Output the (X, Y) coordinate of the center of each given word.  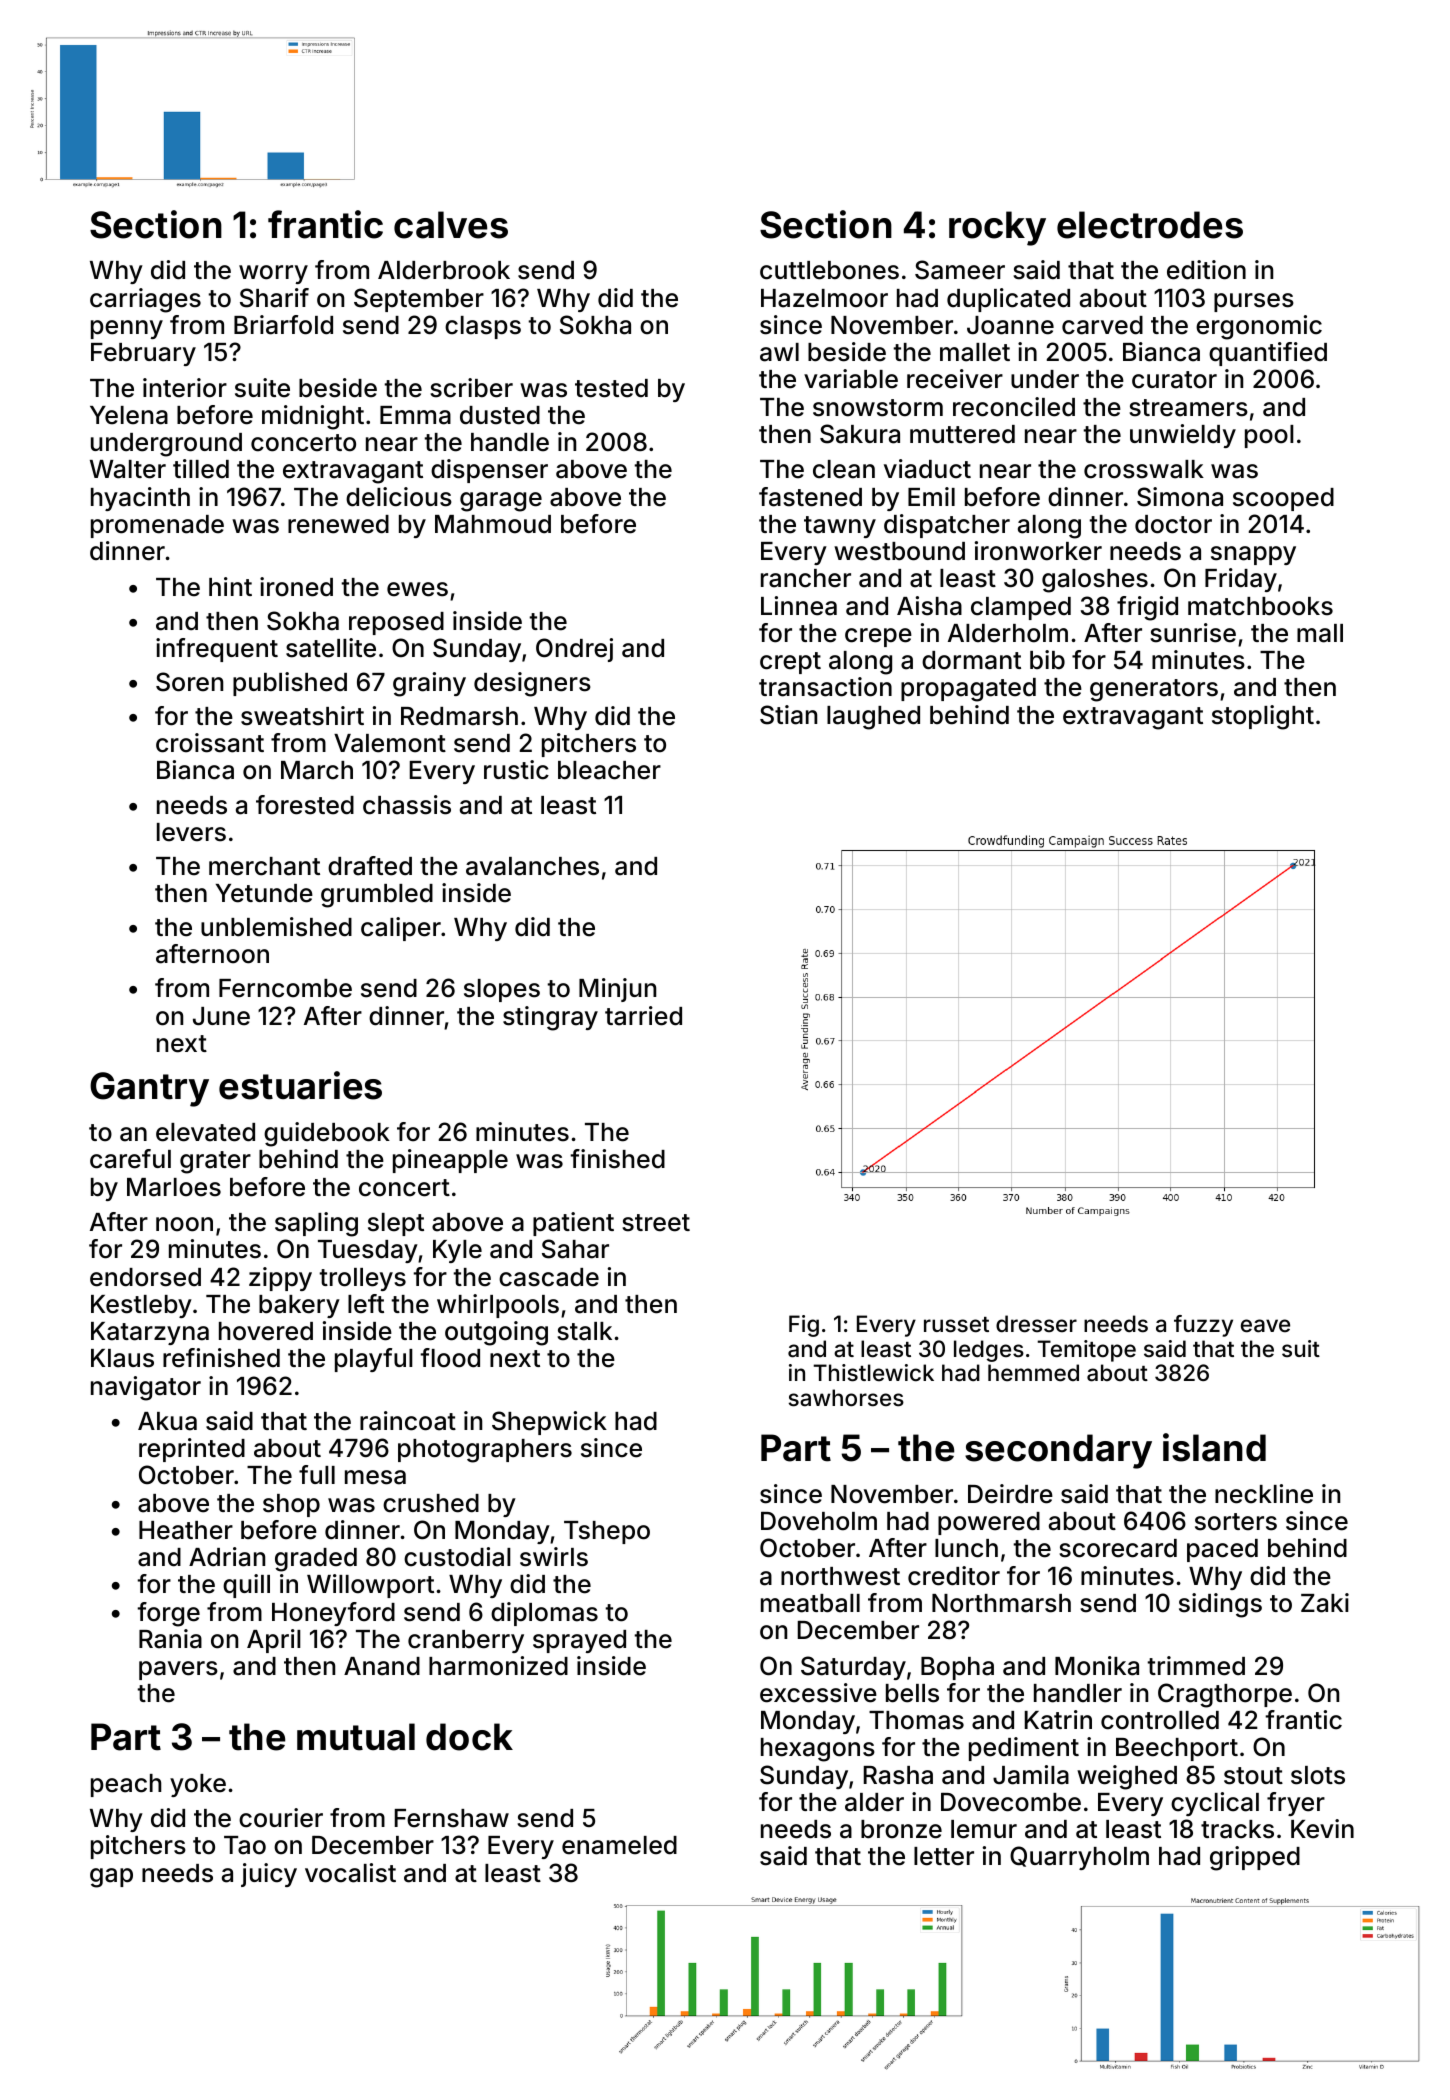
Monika (1097, 1666)
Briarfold (283, 325)
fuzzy (1203, 1326)
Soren (189, 682)
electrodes (1150, 225)
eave (1265, 1326)
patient (573, 1224)
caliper (401, 929)
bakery (299, 1306)
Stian (788, 715)
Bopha (957, 1668)
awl (779, 352)
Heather (186, 1530)
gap (111, 1878)
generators (1154, 690)
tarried (643, 1016)
